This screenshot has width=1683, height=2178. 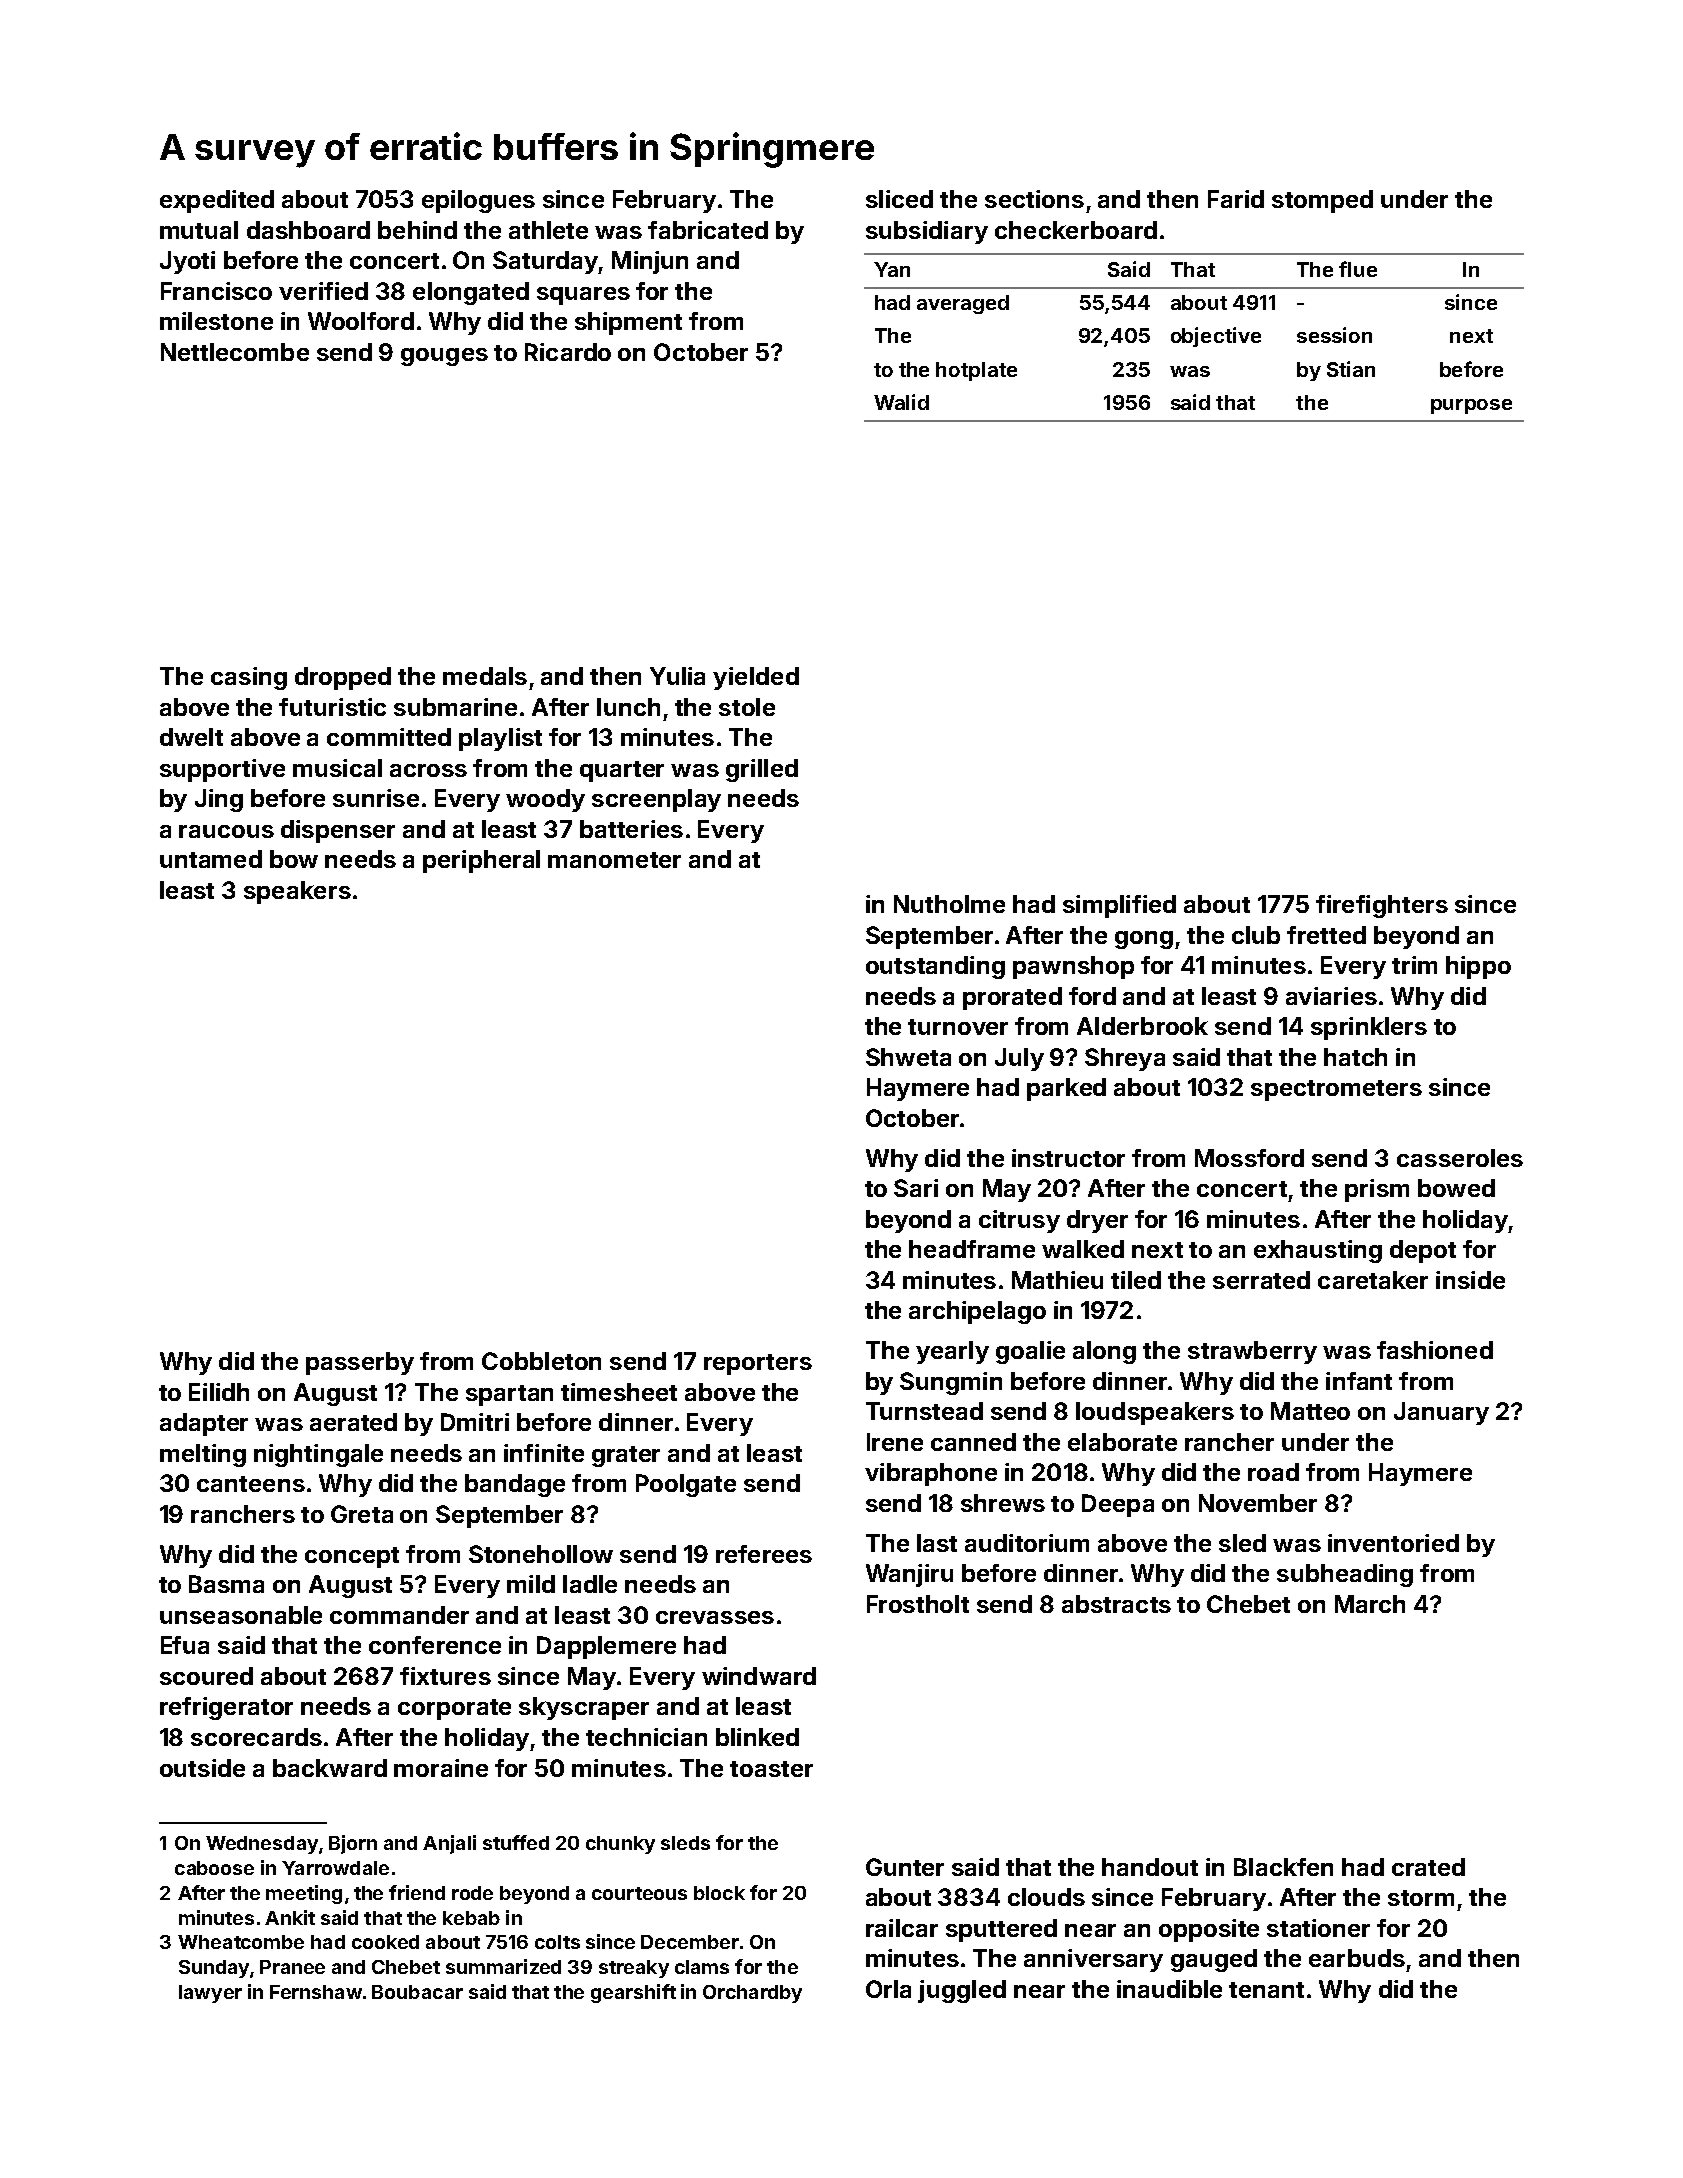 What do you see at coordinates (323, 291) in the screenshot?
I see `verified` at bounding box center [323, 291].
